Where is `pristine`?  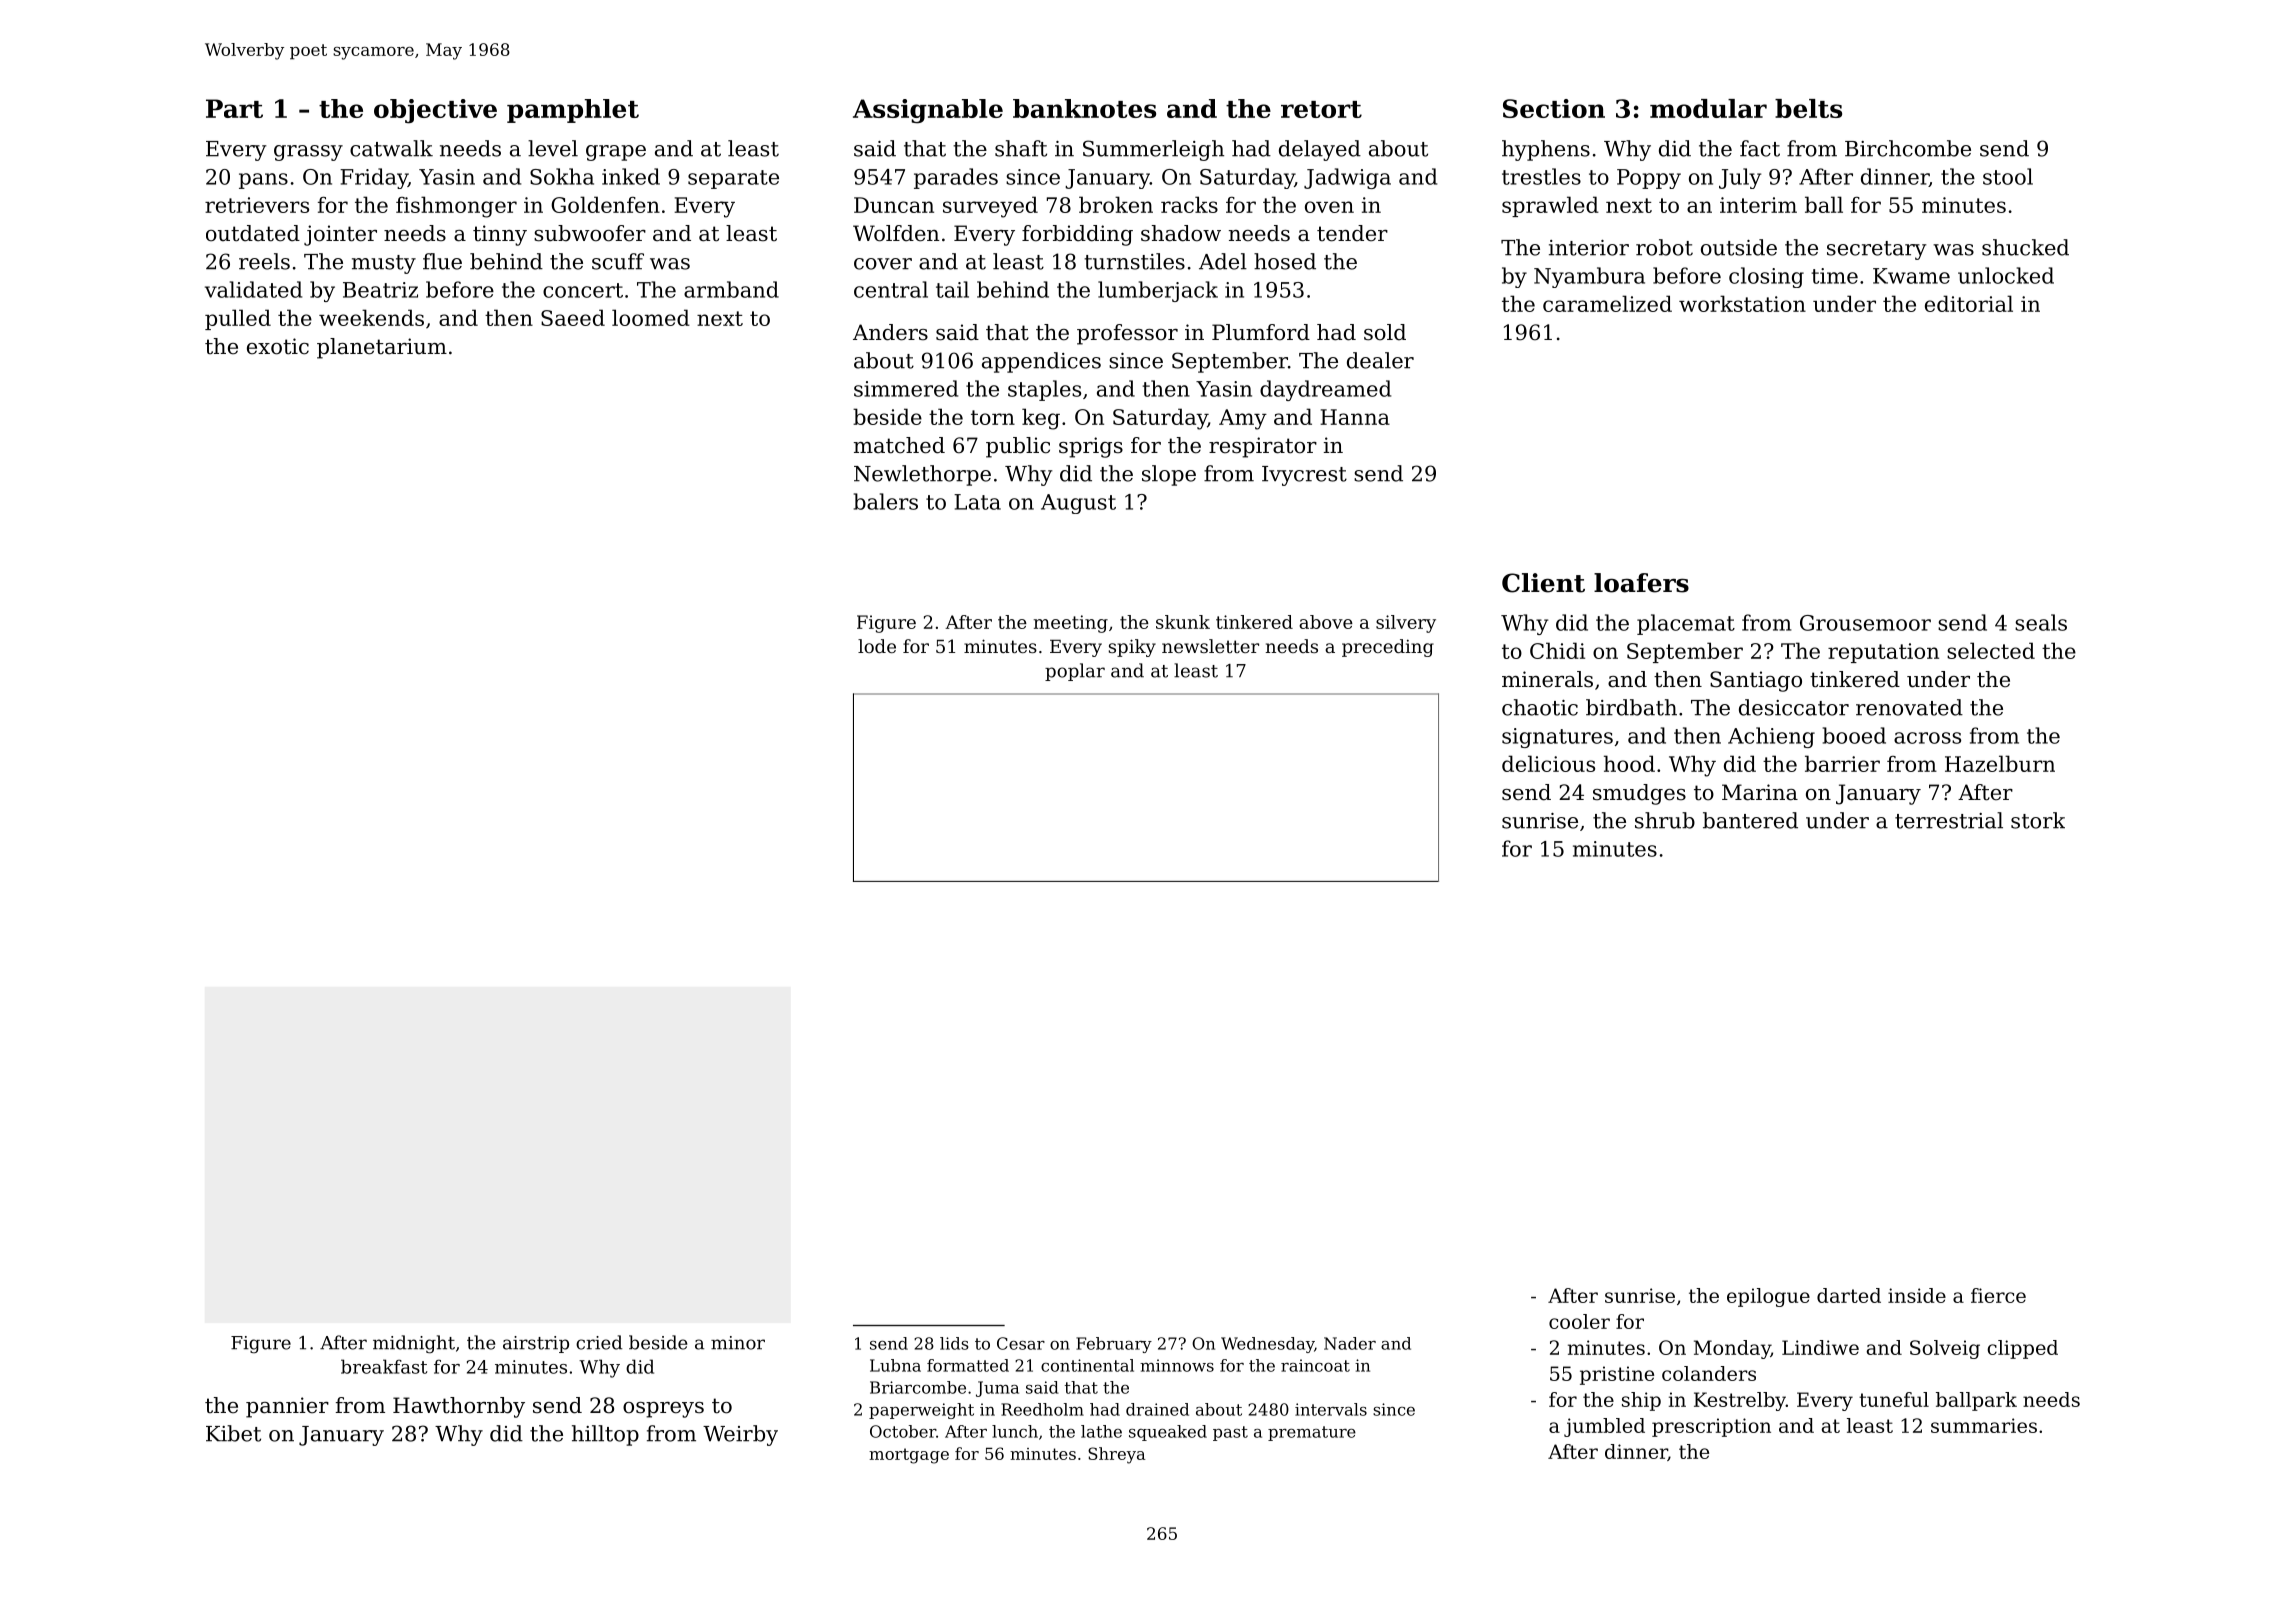
pristine is located at coordinates (1617, 1375).
